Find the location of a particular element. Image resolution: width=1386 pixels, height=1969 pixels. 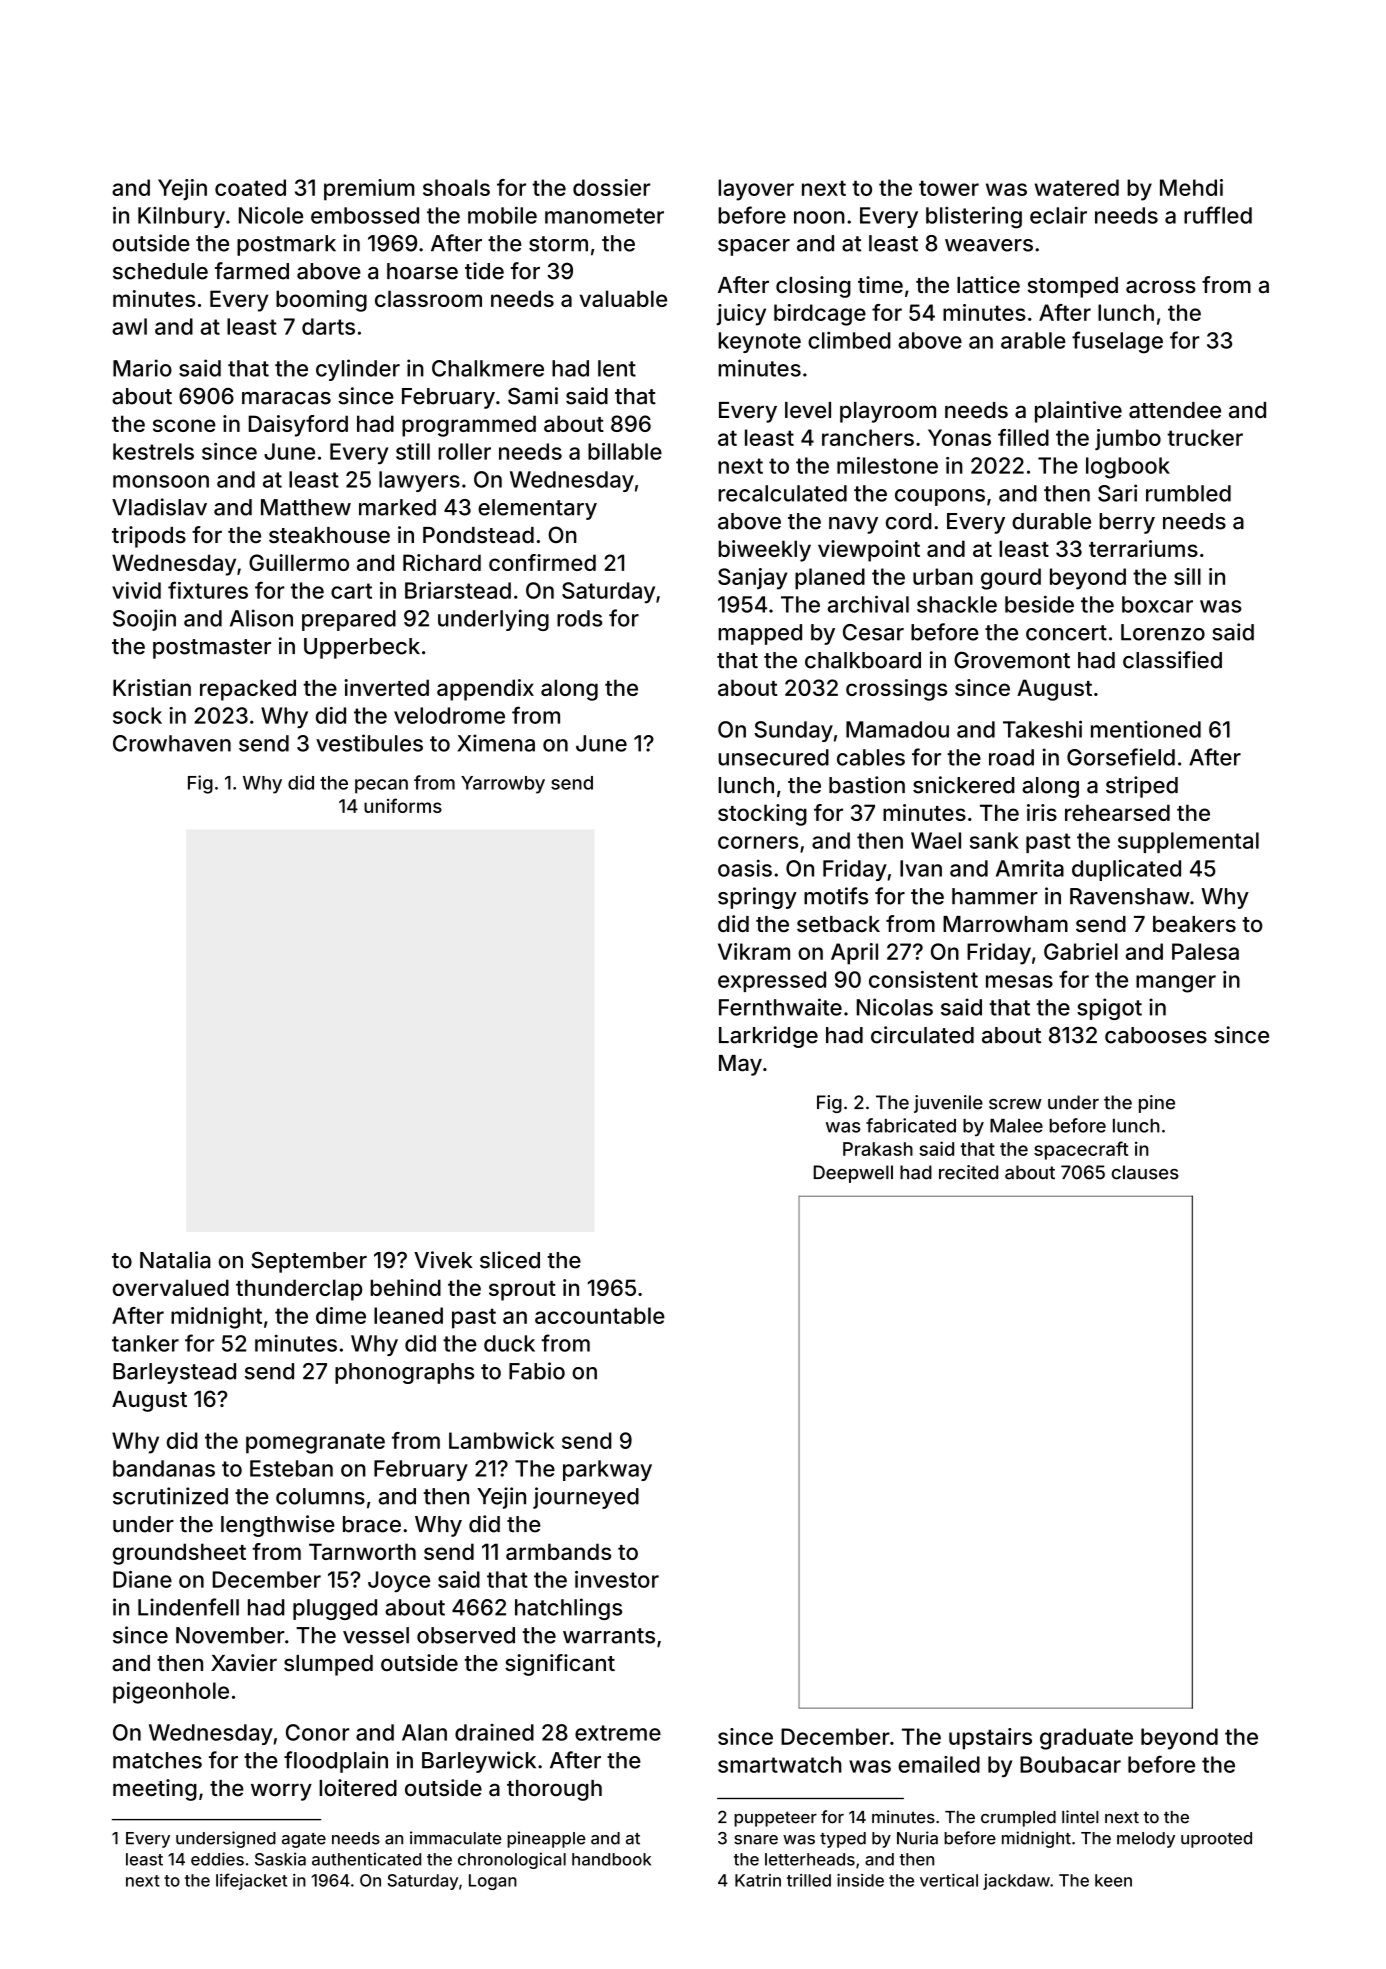

eddies is located at coordinates (217, 1859).
